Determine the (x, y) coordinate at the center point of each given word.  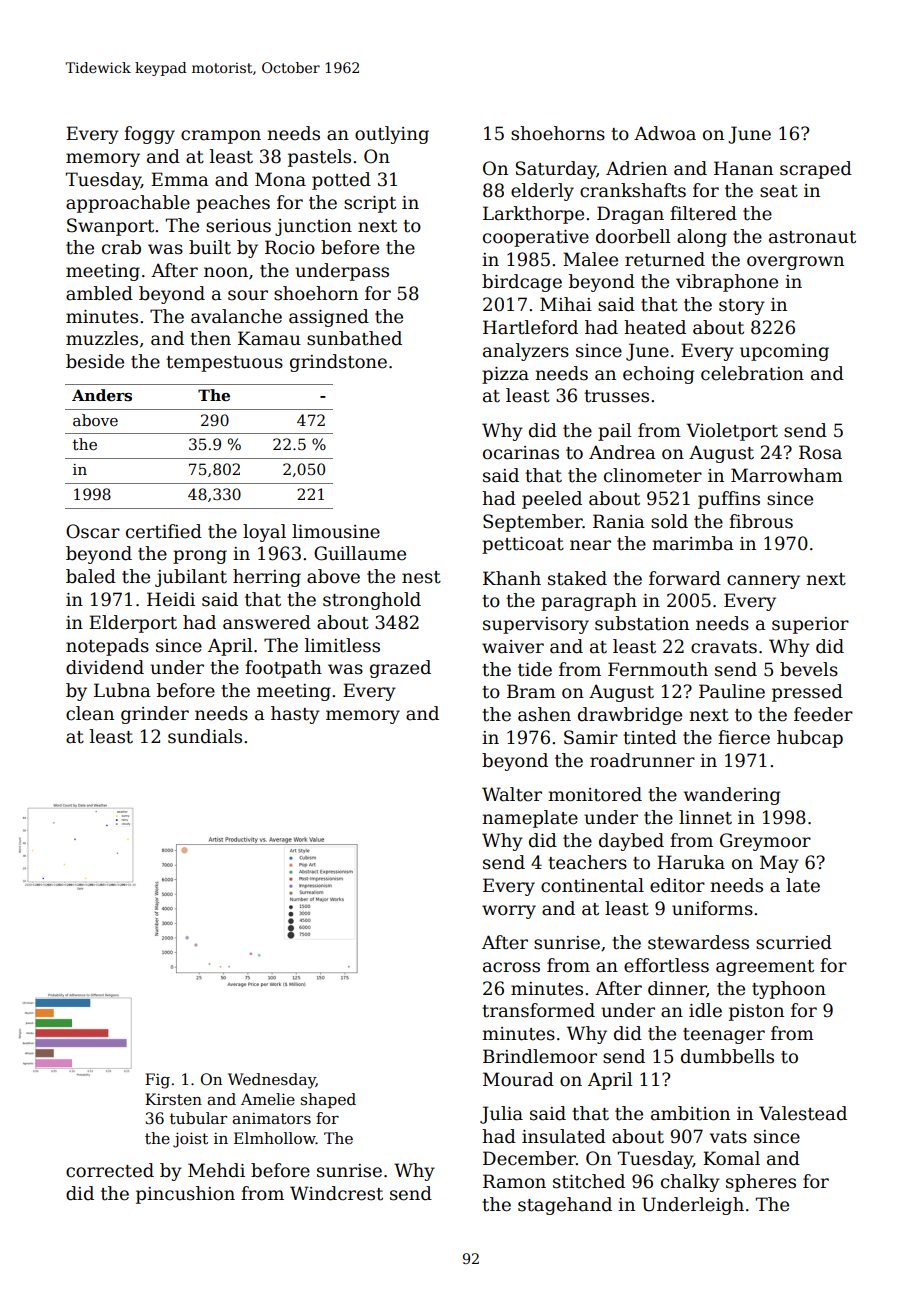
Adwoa (665, 133)
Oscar (93, 531)
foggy (149, 135)
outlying (392, 135)
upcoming (784, 352)
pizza (505, 375)
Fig (157, 1081)
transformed (538, 1010)
